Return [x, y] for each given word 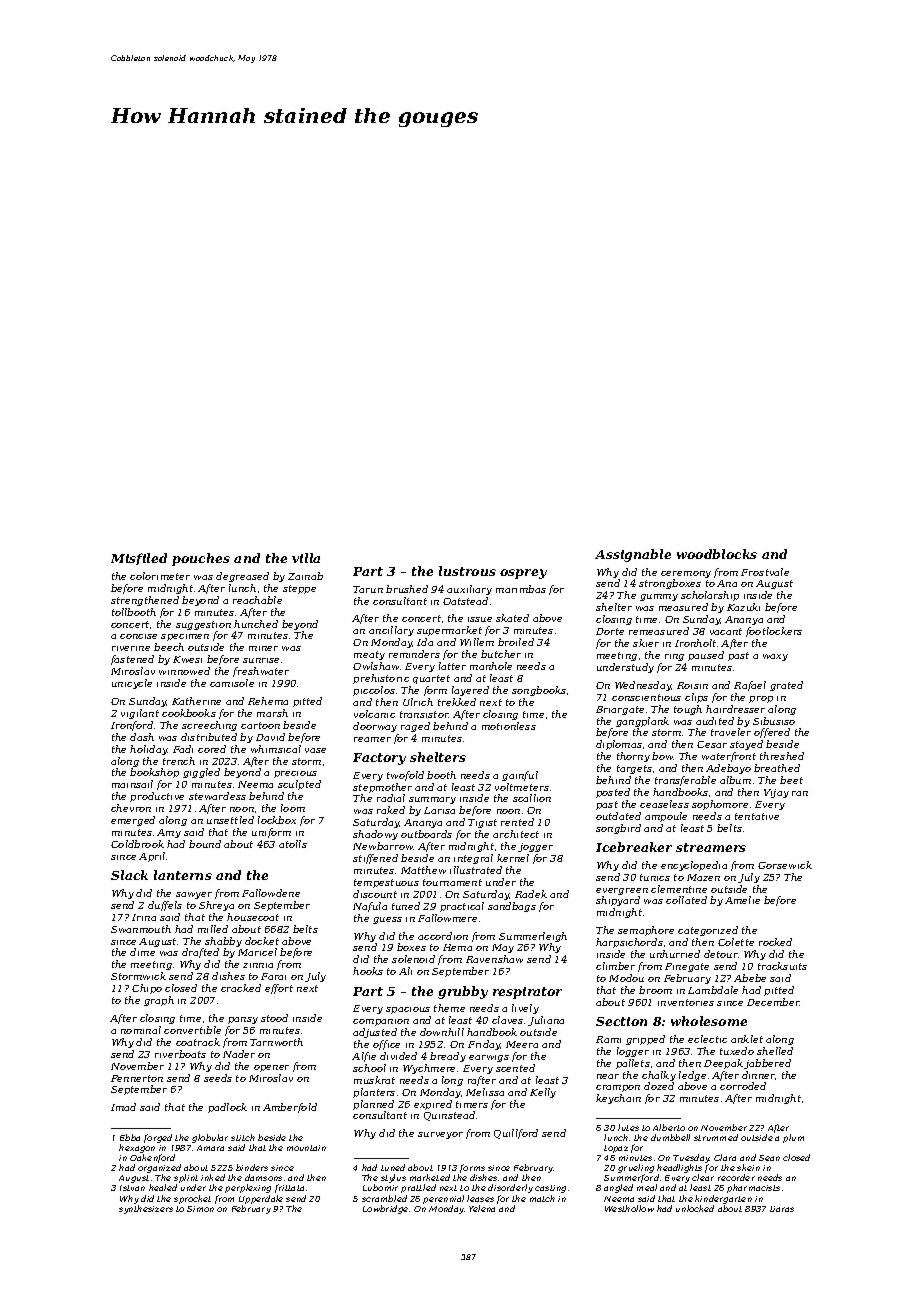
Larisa [439, 810]
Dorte [610, 631]
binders [252, 1167]
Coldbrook [137, 844]
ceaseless [664, 804]
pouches [201, 559]
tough [688, 710]
